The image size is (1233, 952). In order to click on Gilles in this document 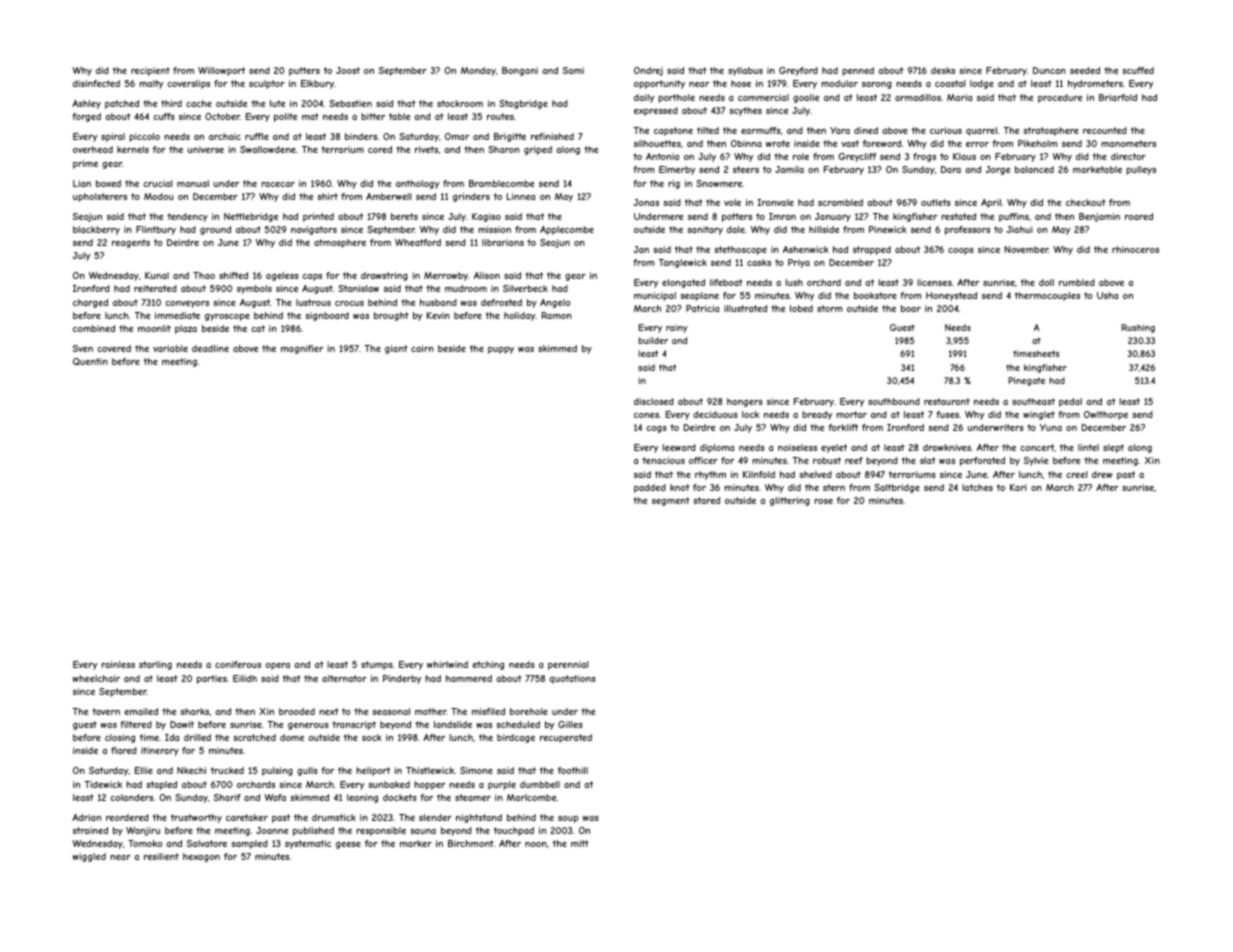, I will do `click(570, 724)`.
